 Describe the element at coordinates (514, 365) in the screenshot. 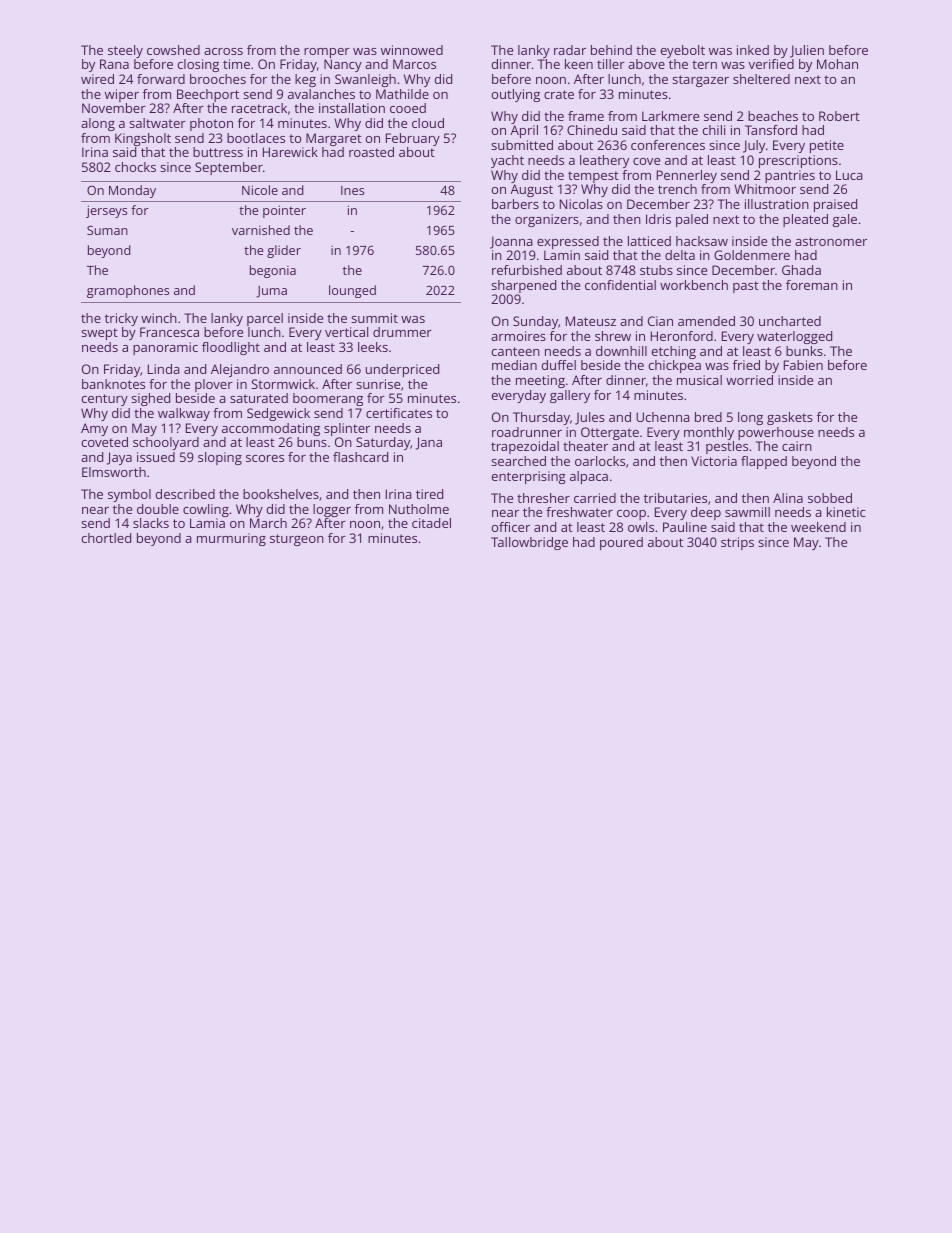

I see `median` at that location.
